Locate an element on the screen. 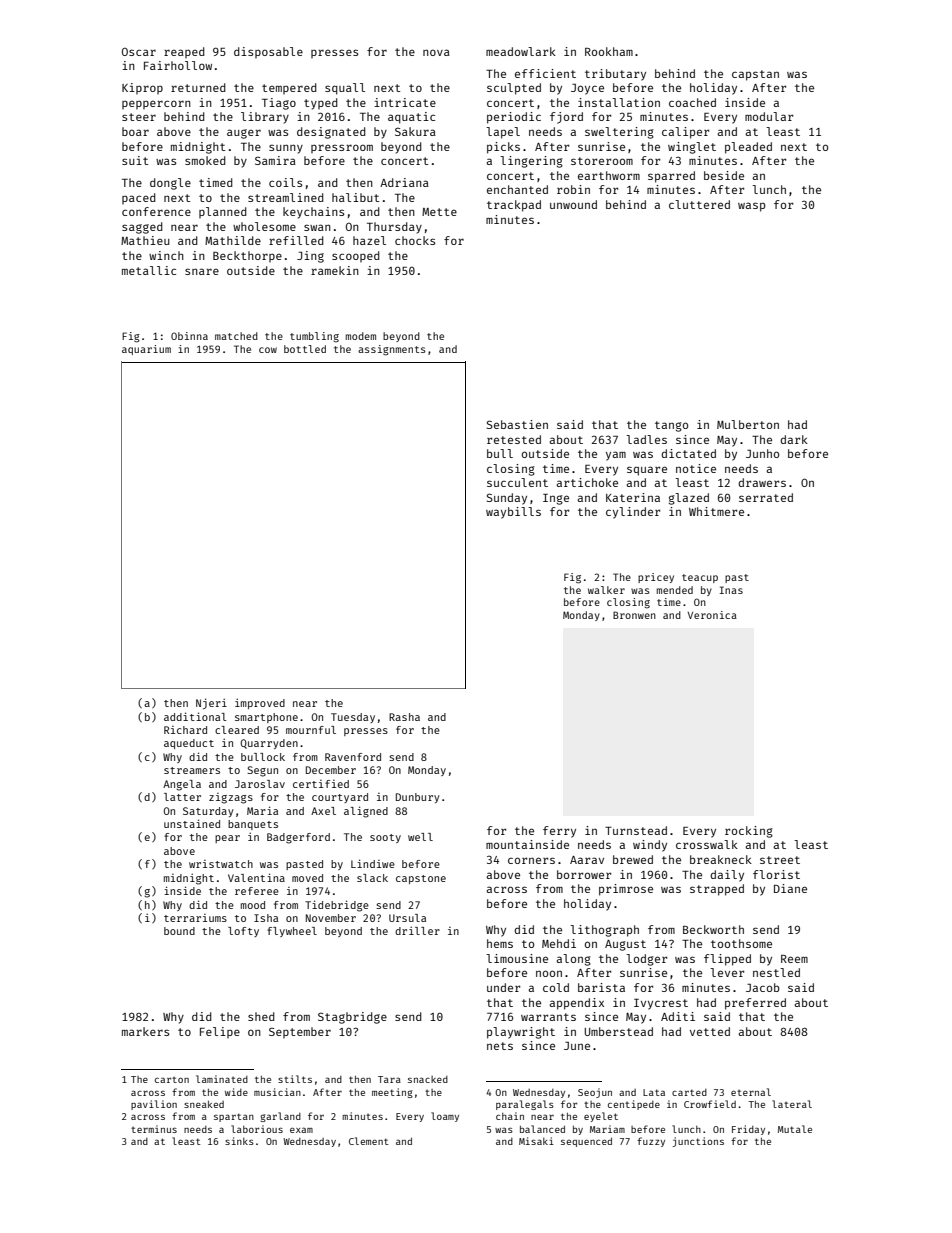 The width and height of the screenshot is (952, 1233). terminus is located at coordinates (154, 1129).
